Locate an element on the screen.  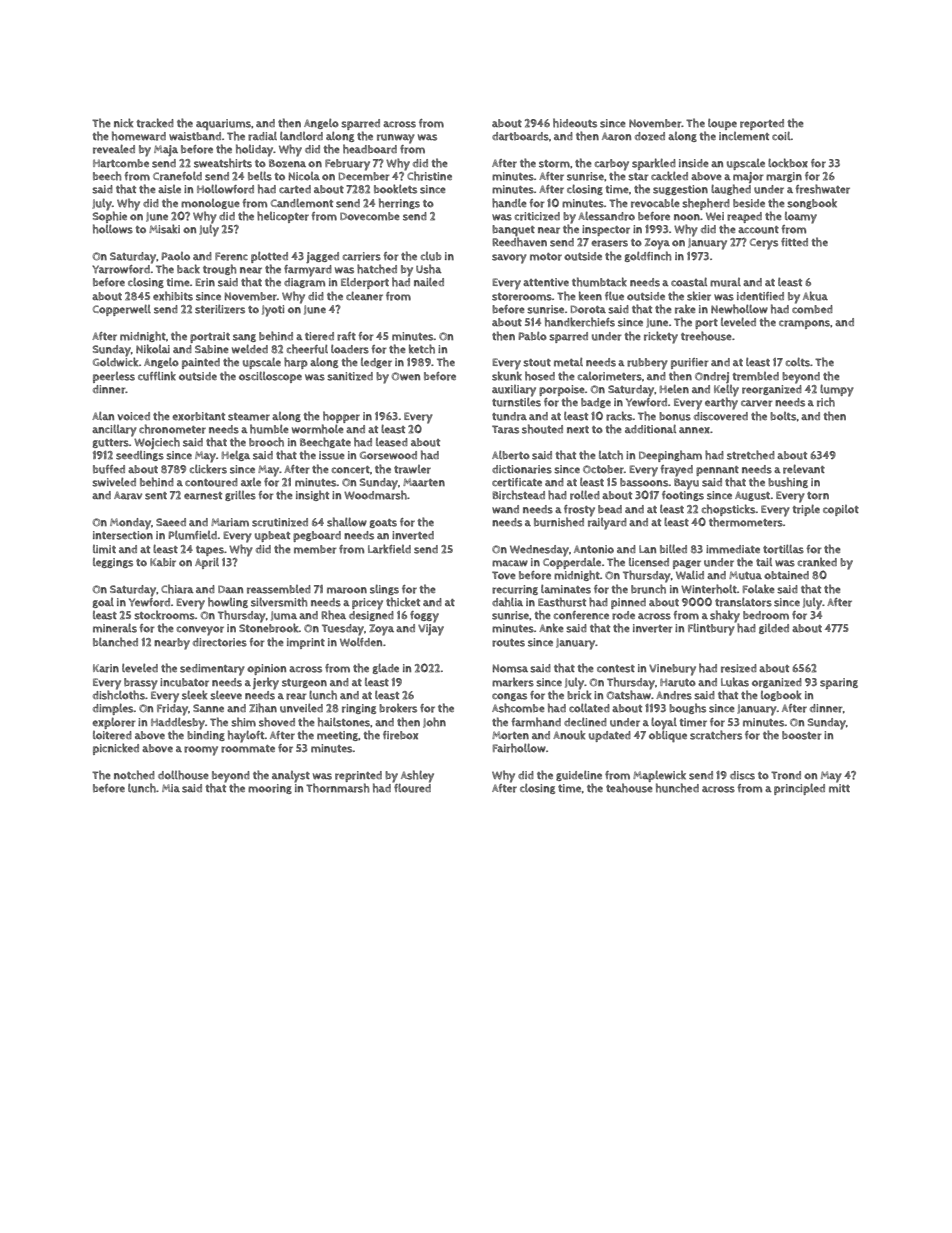
tracked is located at coordinates (155, 123).
